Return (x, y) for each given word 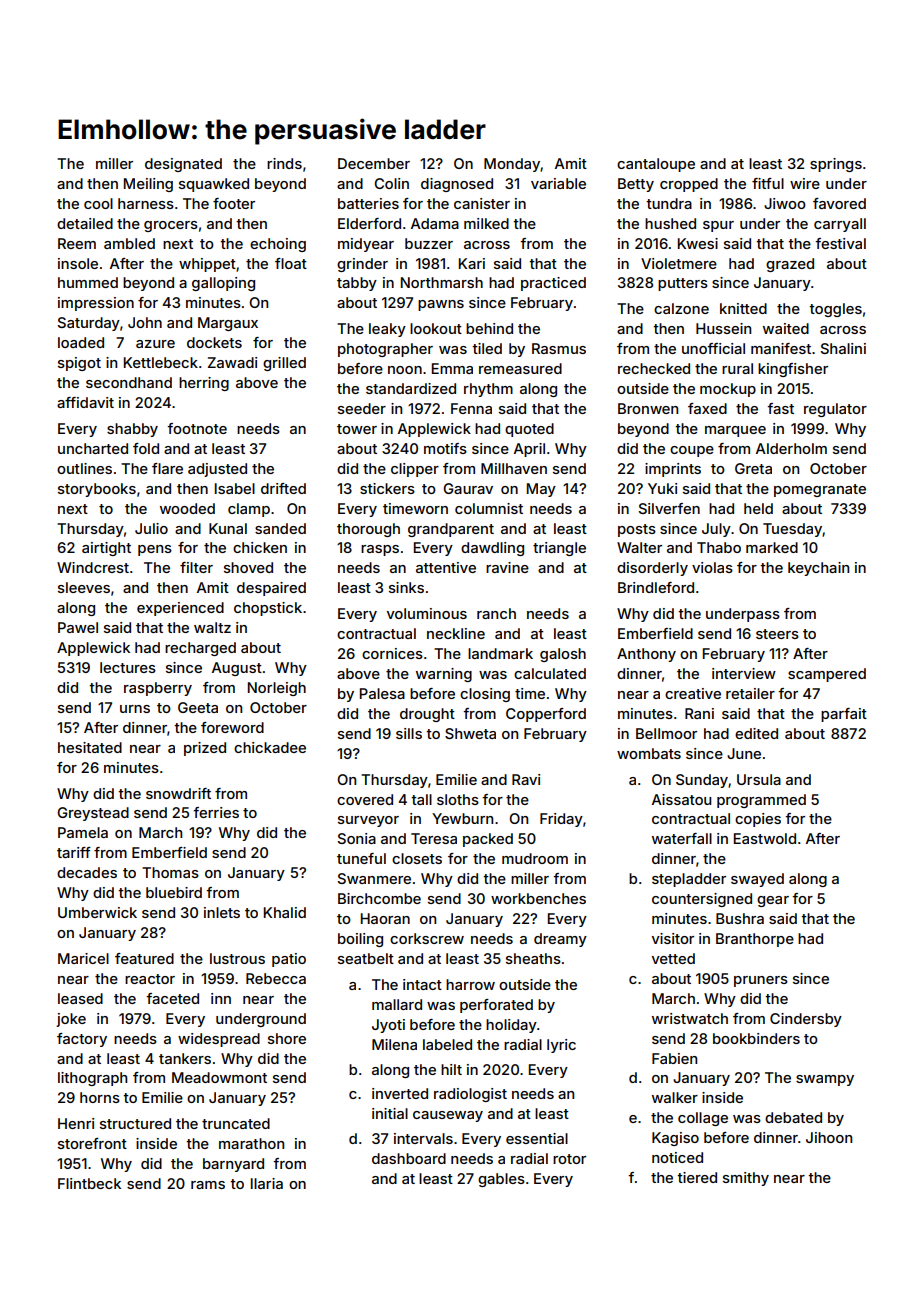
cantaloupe (656, 165)
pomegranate (820, 490)
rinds (284, 163)
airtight (106, 549)
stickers (387, 488)
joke (71, 1020)
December (374, 163)
